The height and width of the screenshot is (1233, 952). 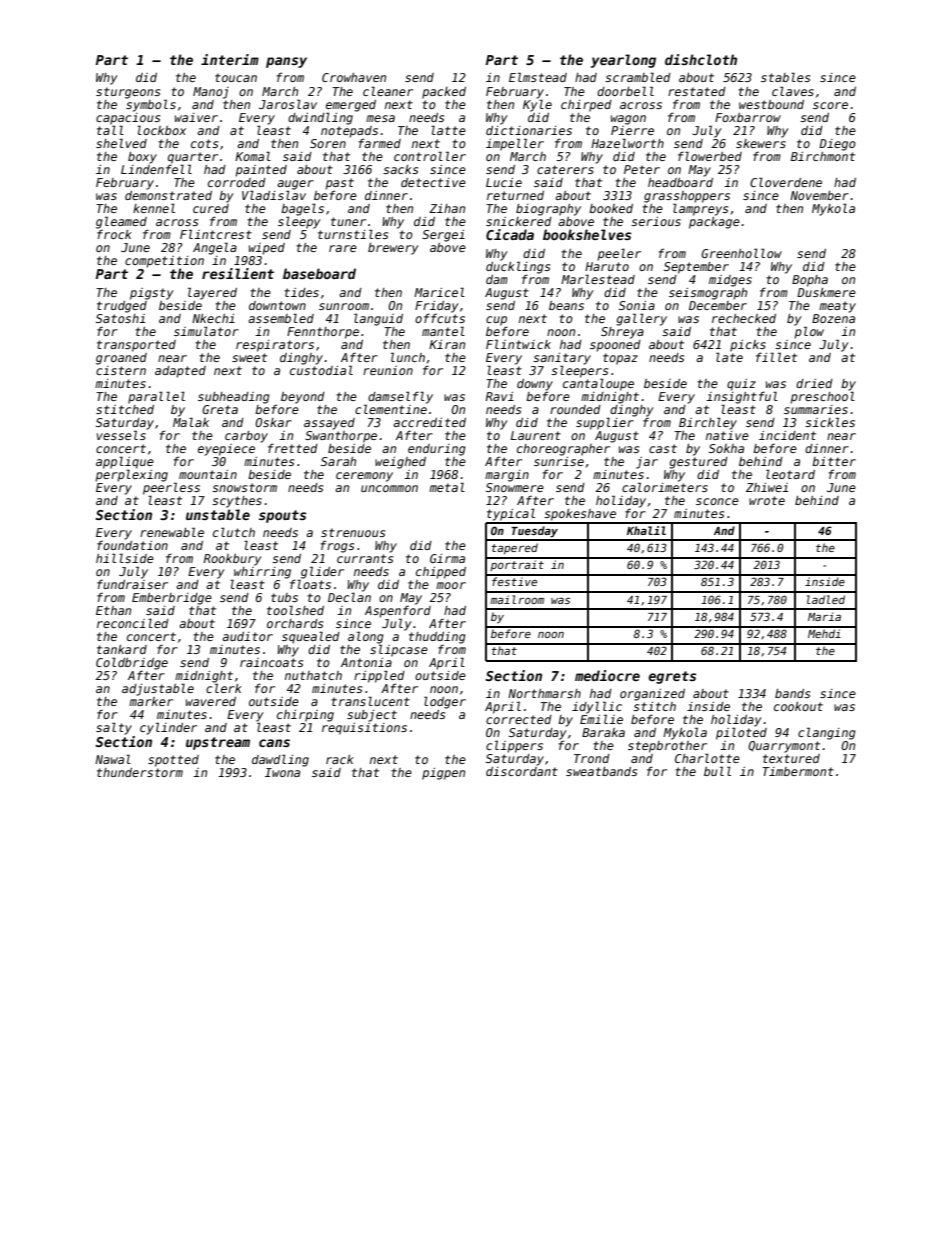 I want to click on foundation, so click(x=132, y=545).
